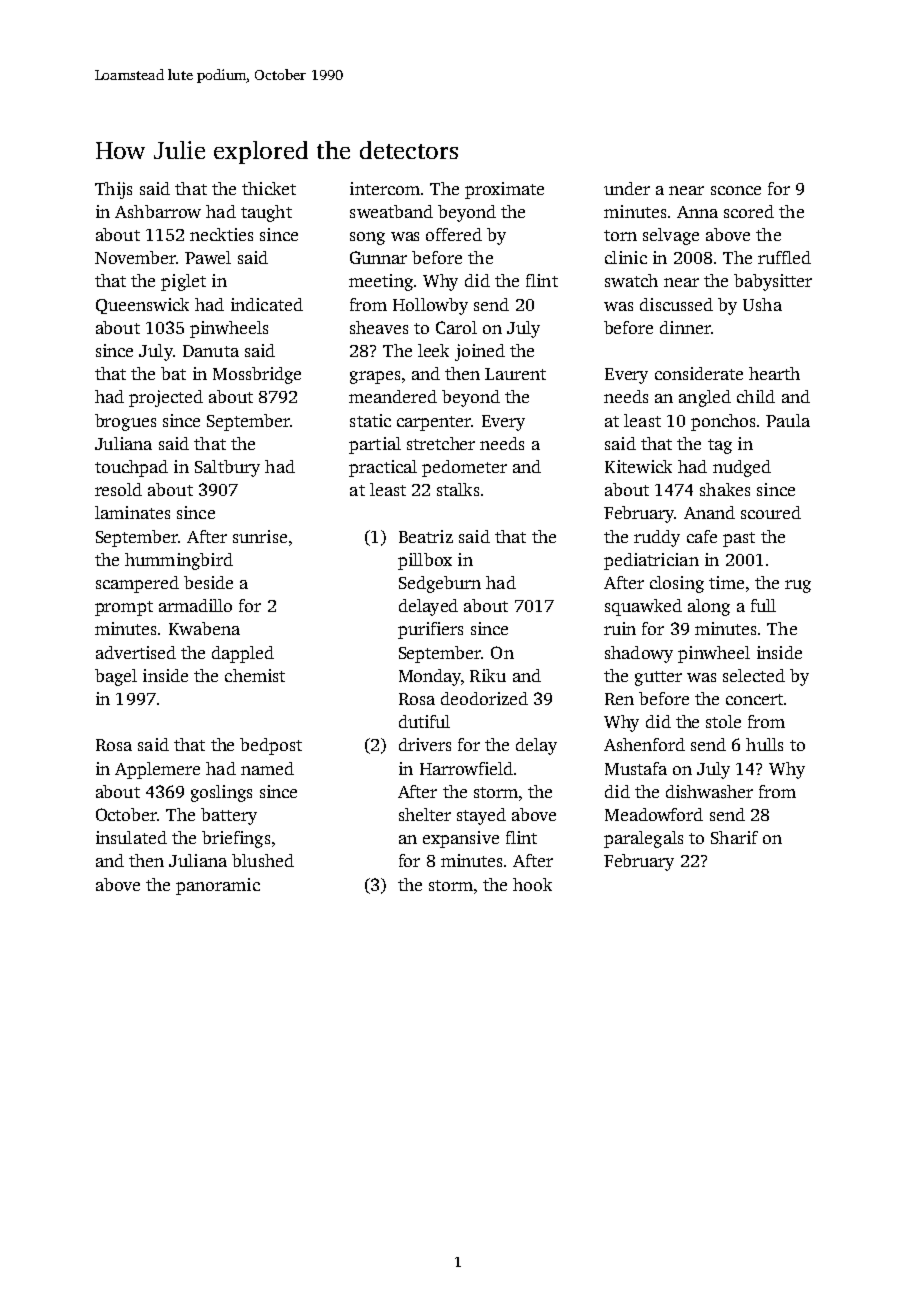 The image size is (908, 1316). Describe the element at coordinates (131, 837) in the screenshot. I see `insulated` at that location.
